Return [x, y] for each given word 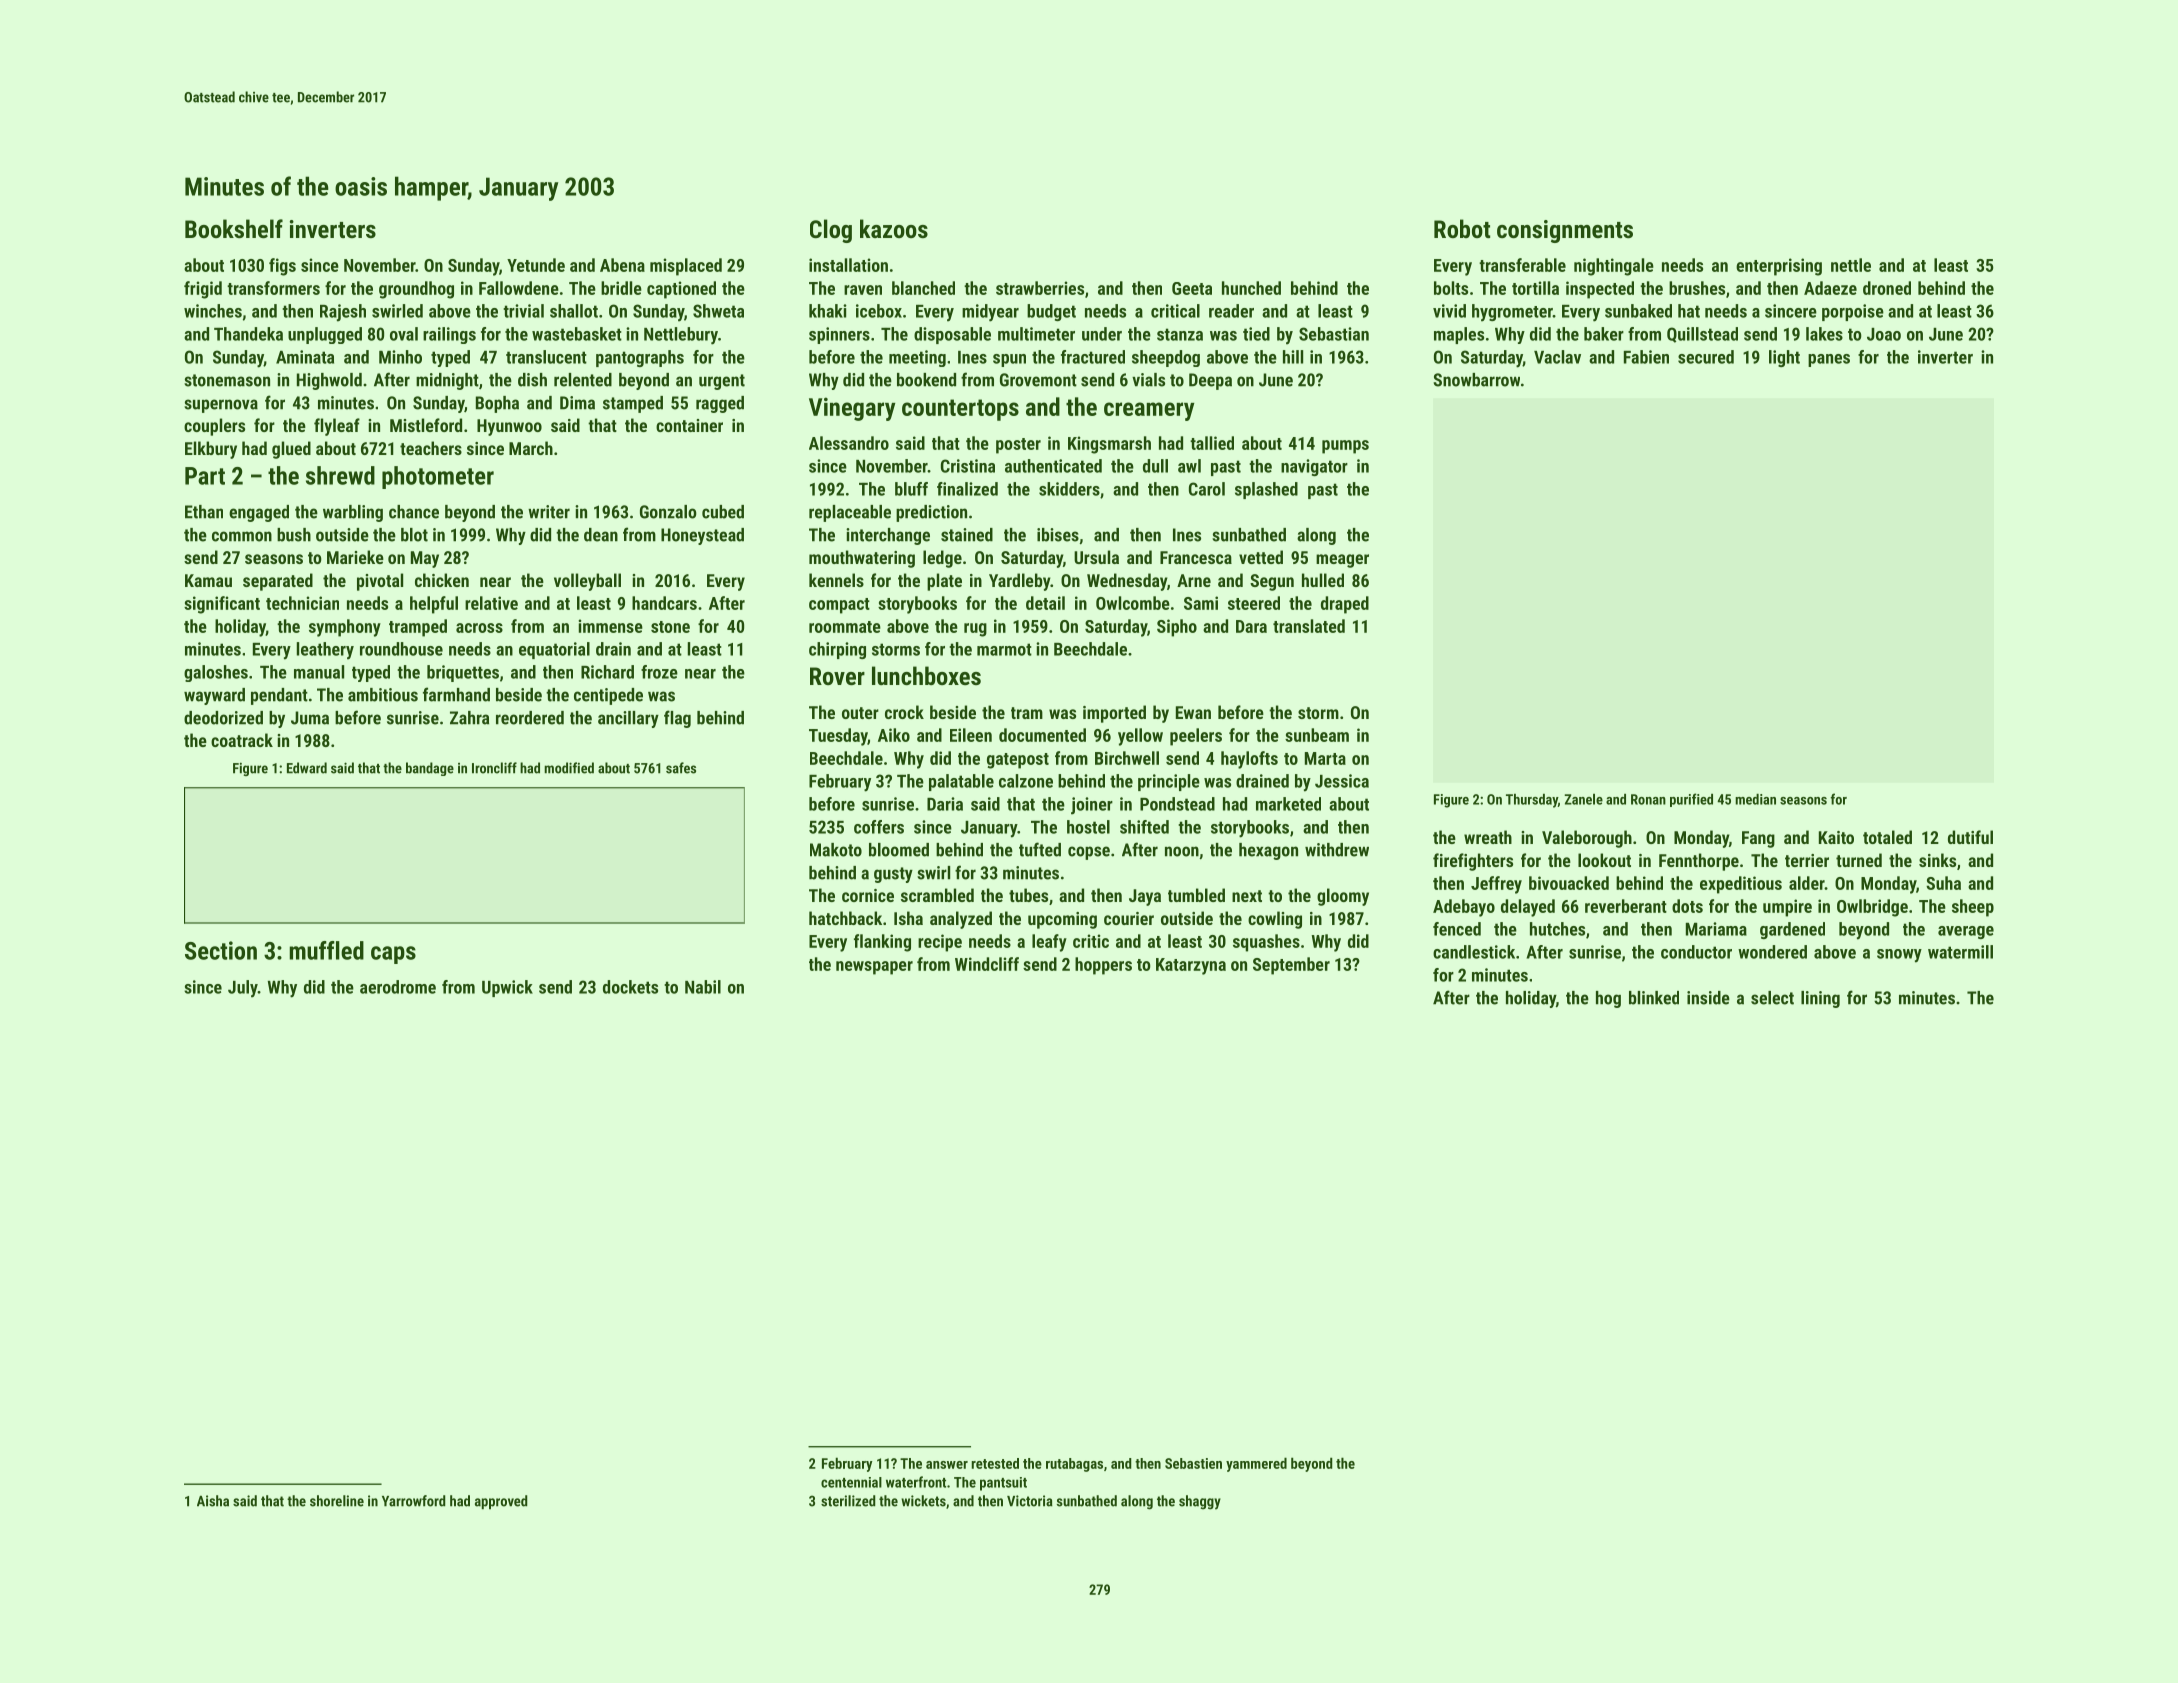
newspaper [874, 968]
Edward [307, 768]
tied [1256, 334]
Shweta [718, 311]
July [243, 989]
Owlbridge [1872, 908]
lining [1820, 999]
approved [501, 1502]
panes [1829, 360]
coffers [879, 827]
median [1755, 799]
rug [975, 630]
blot [414, 535]
